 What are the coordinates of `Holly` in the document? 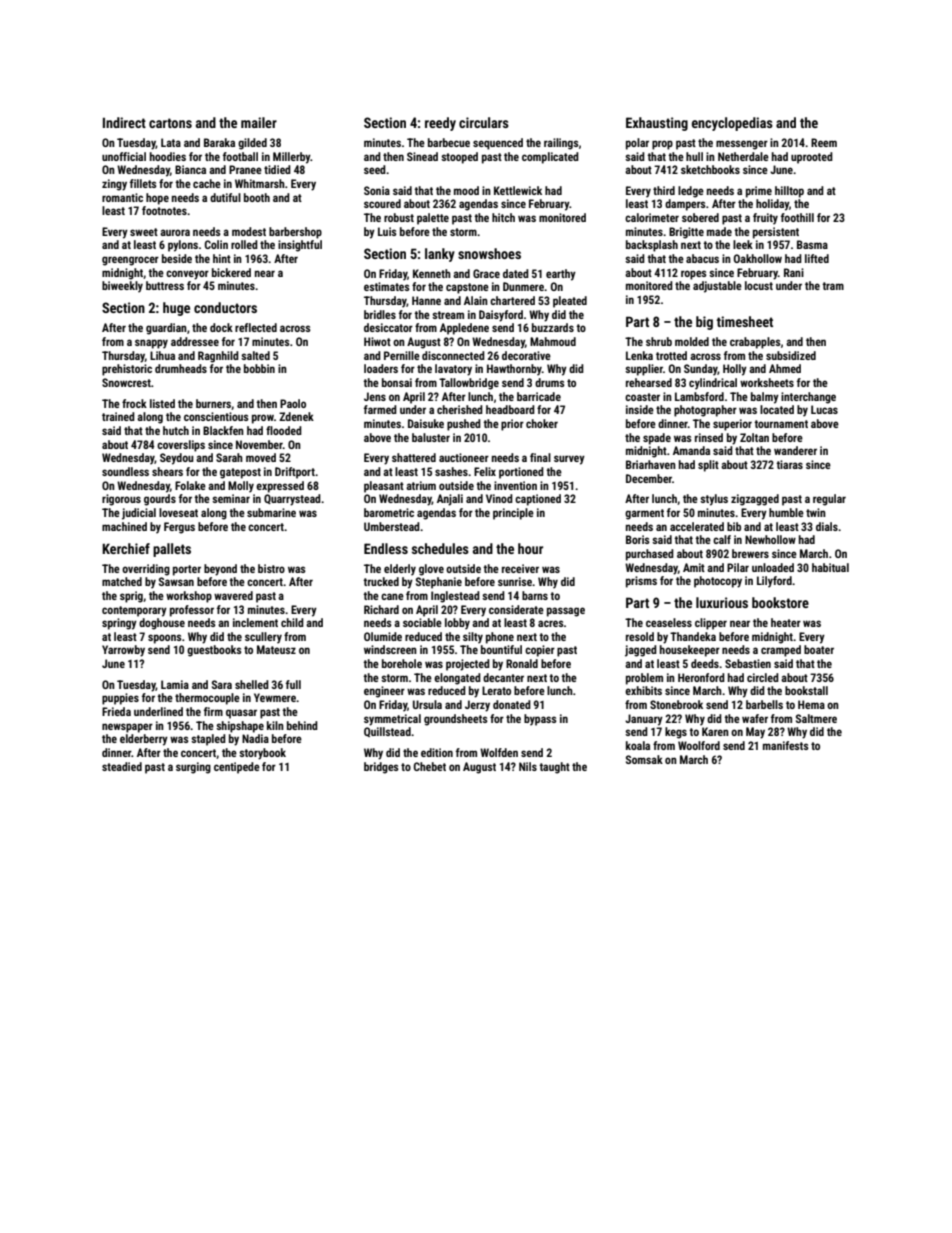 It's located at (735, 370).
